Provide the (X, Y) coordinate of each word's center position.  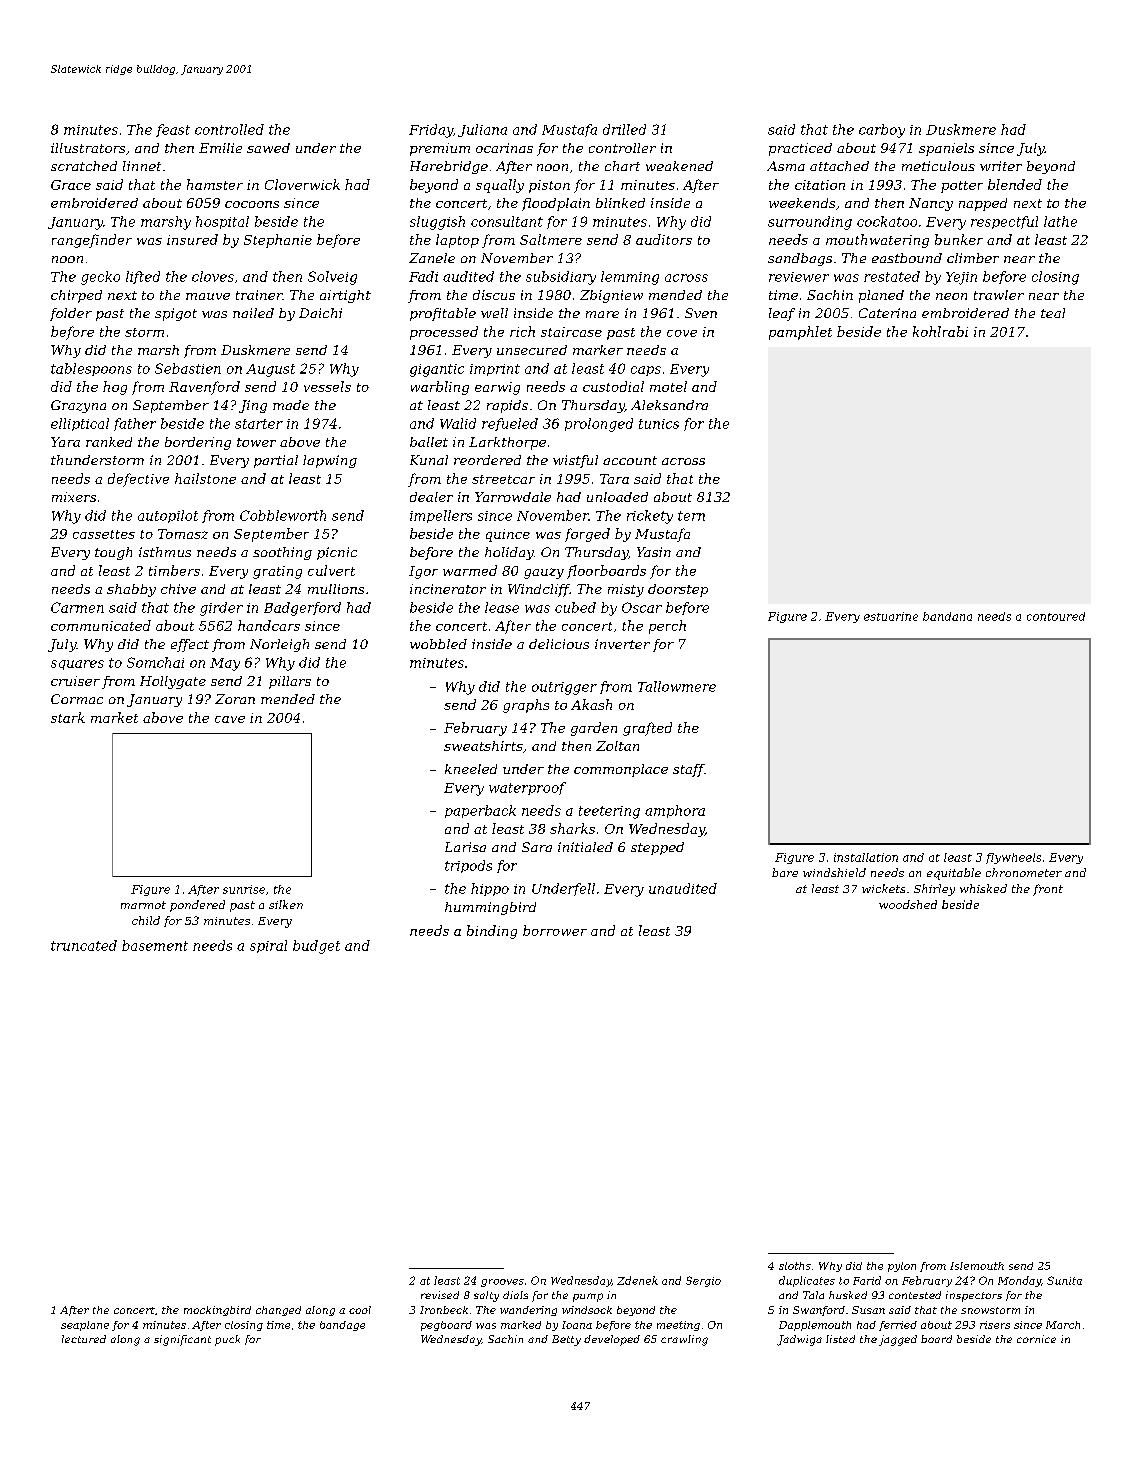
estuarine (891, 616)
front (1048, 890)
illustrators (88, 148)
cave (230, 719)
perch (667, 627)
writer (1001, 166)
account (630, 460)
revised (440, 1295)
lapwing (330, 461)
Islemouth (977, 1266)
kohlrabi (940, 331)
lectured (84, 1339)
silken (286, 904)
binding (492, 932)
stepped (657, 848)
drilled (624, 129)
